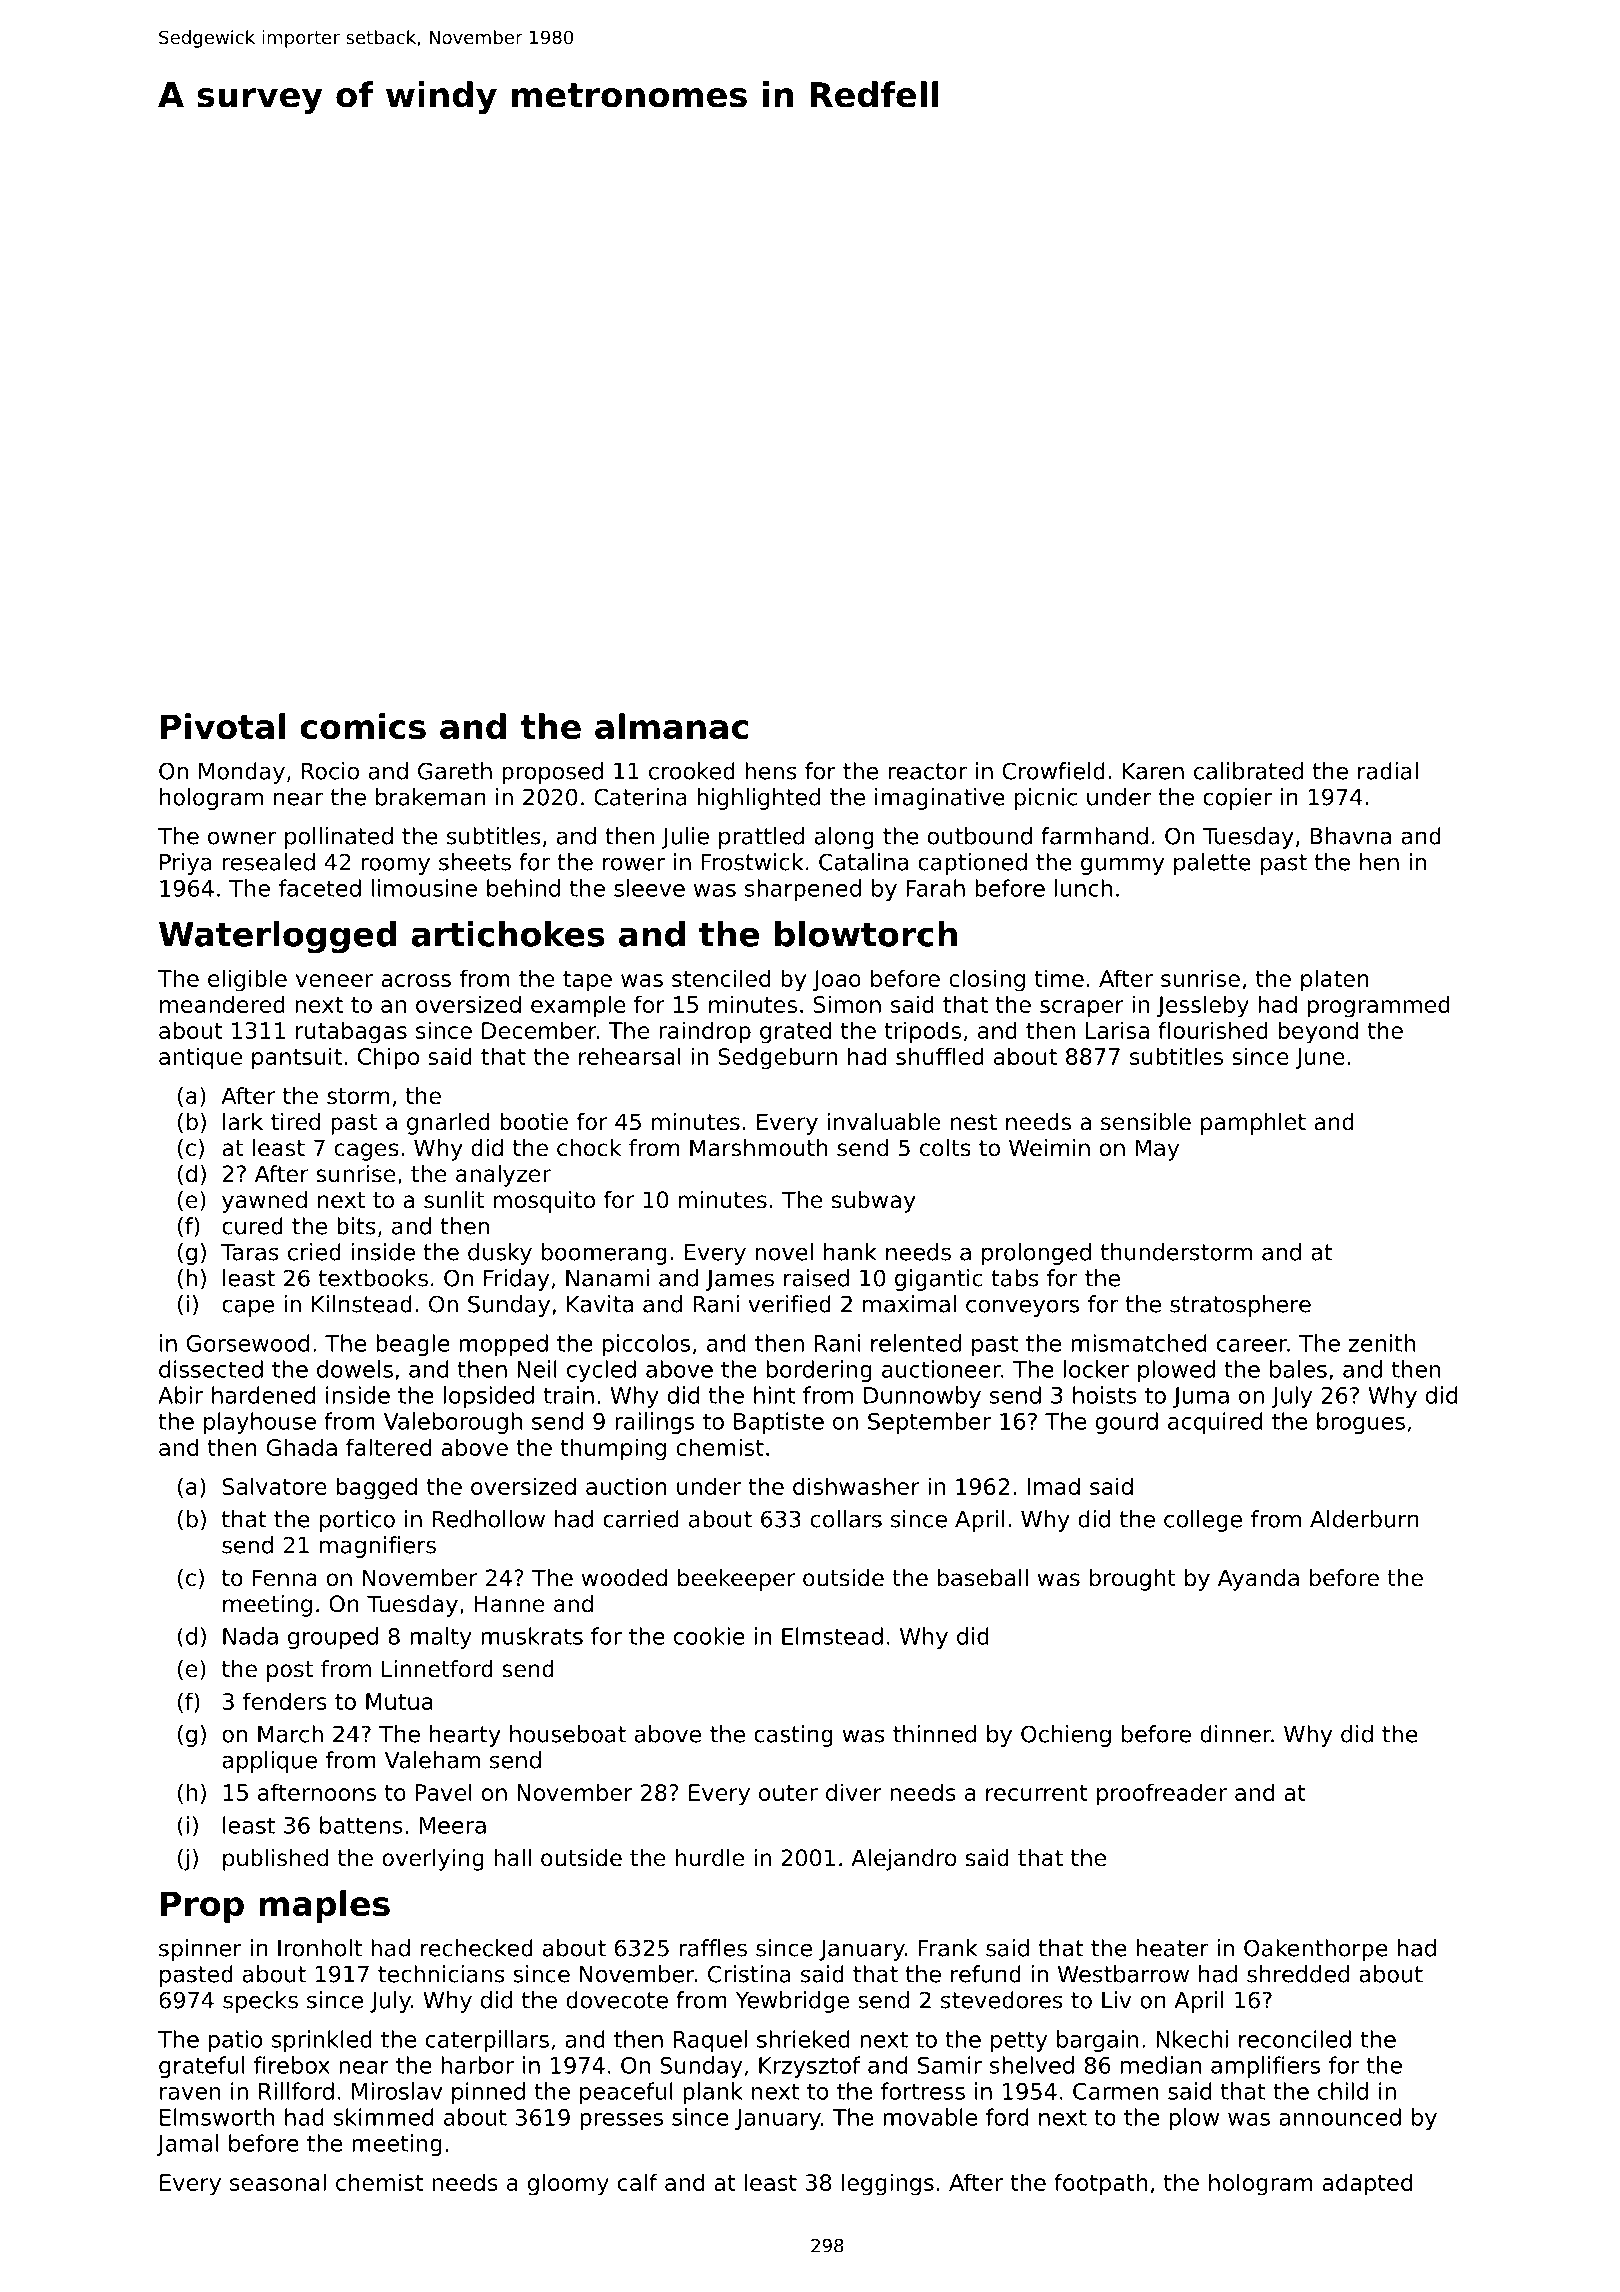 The height and width of the page is (2292, 1620). I want to click on seasonal, so click(278, 2182).
